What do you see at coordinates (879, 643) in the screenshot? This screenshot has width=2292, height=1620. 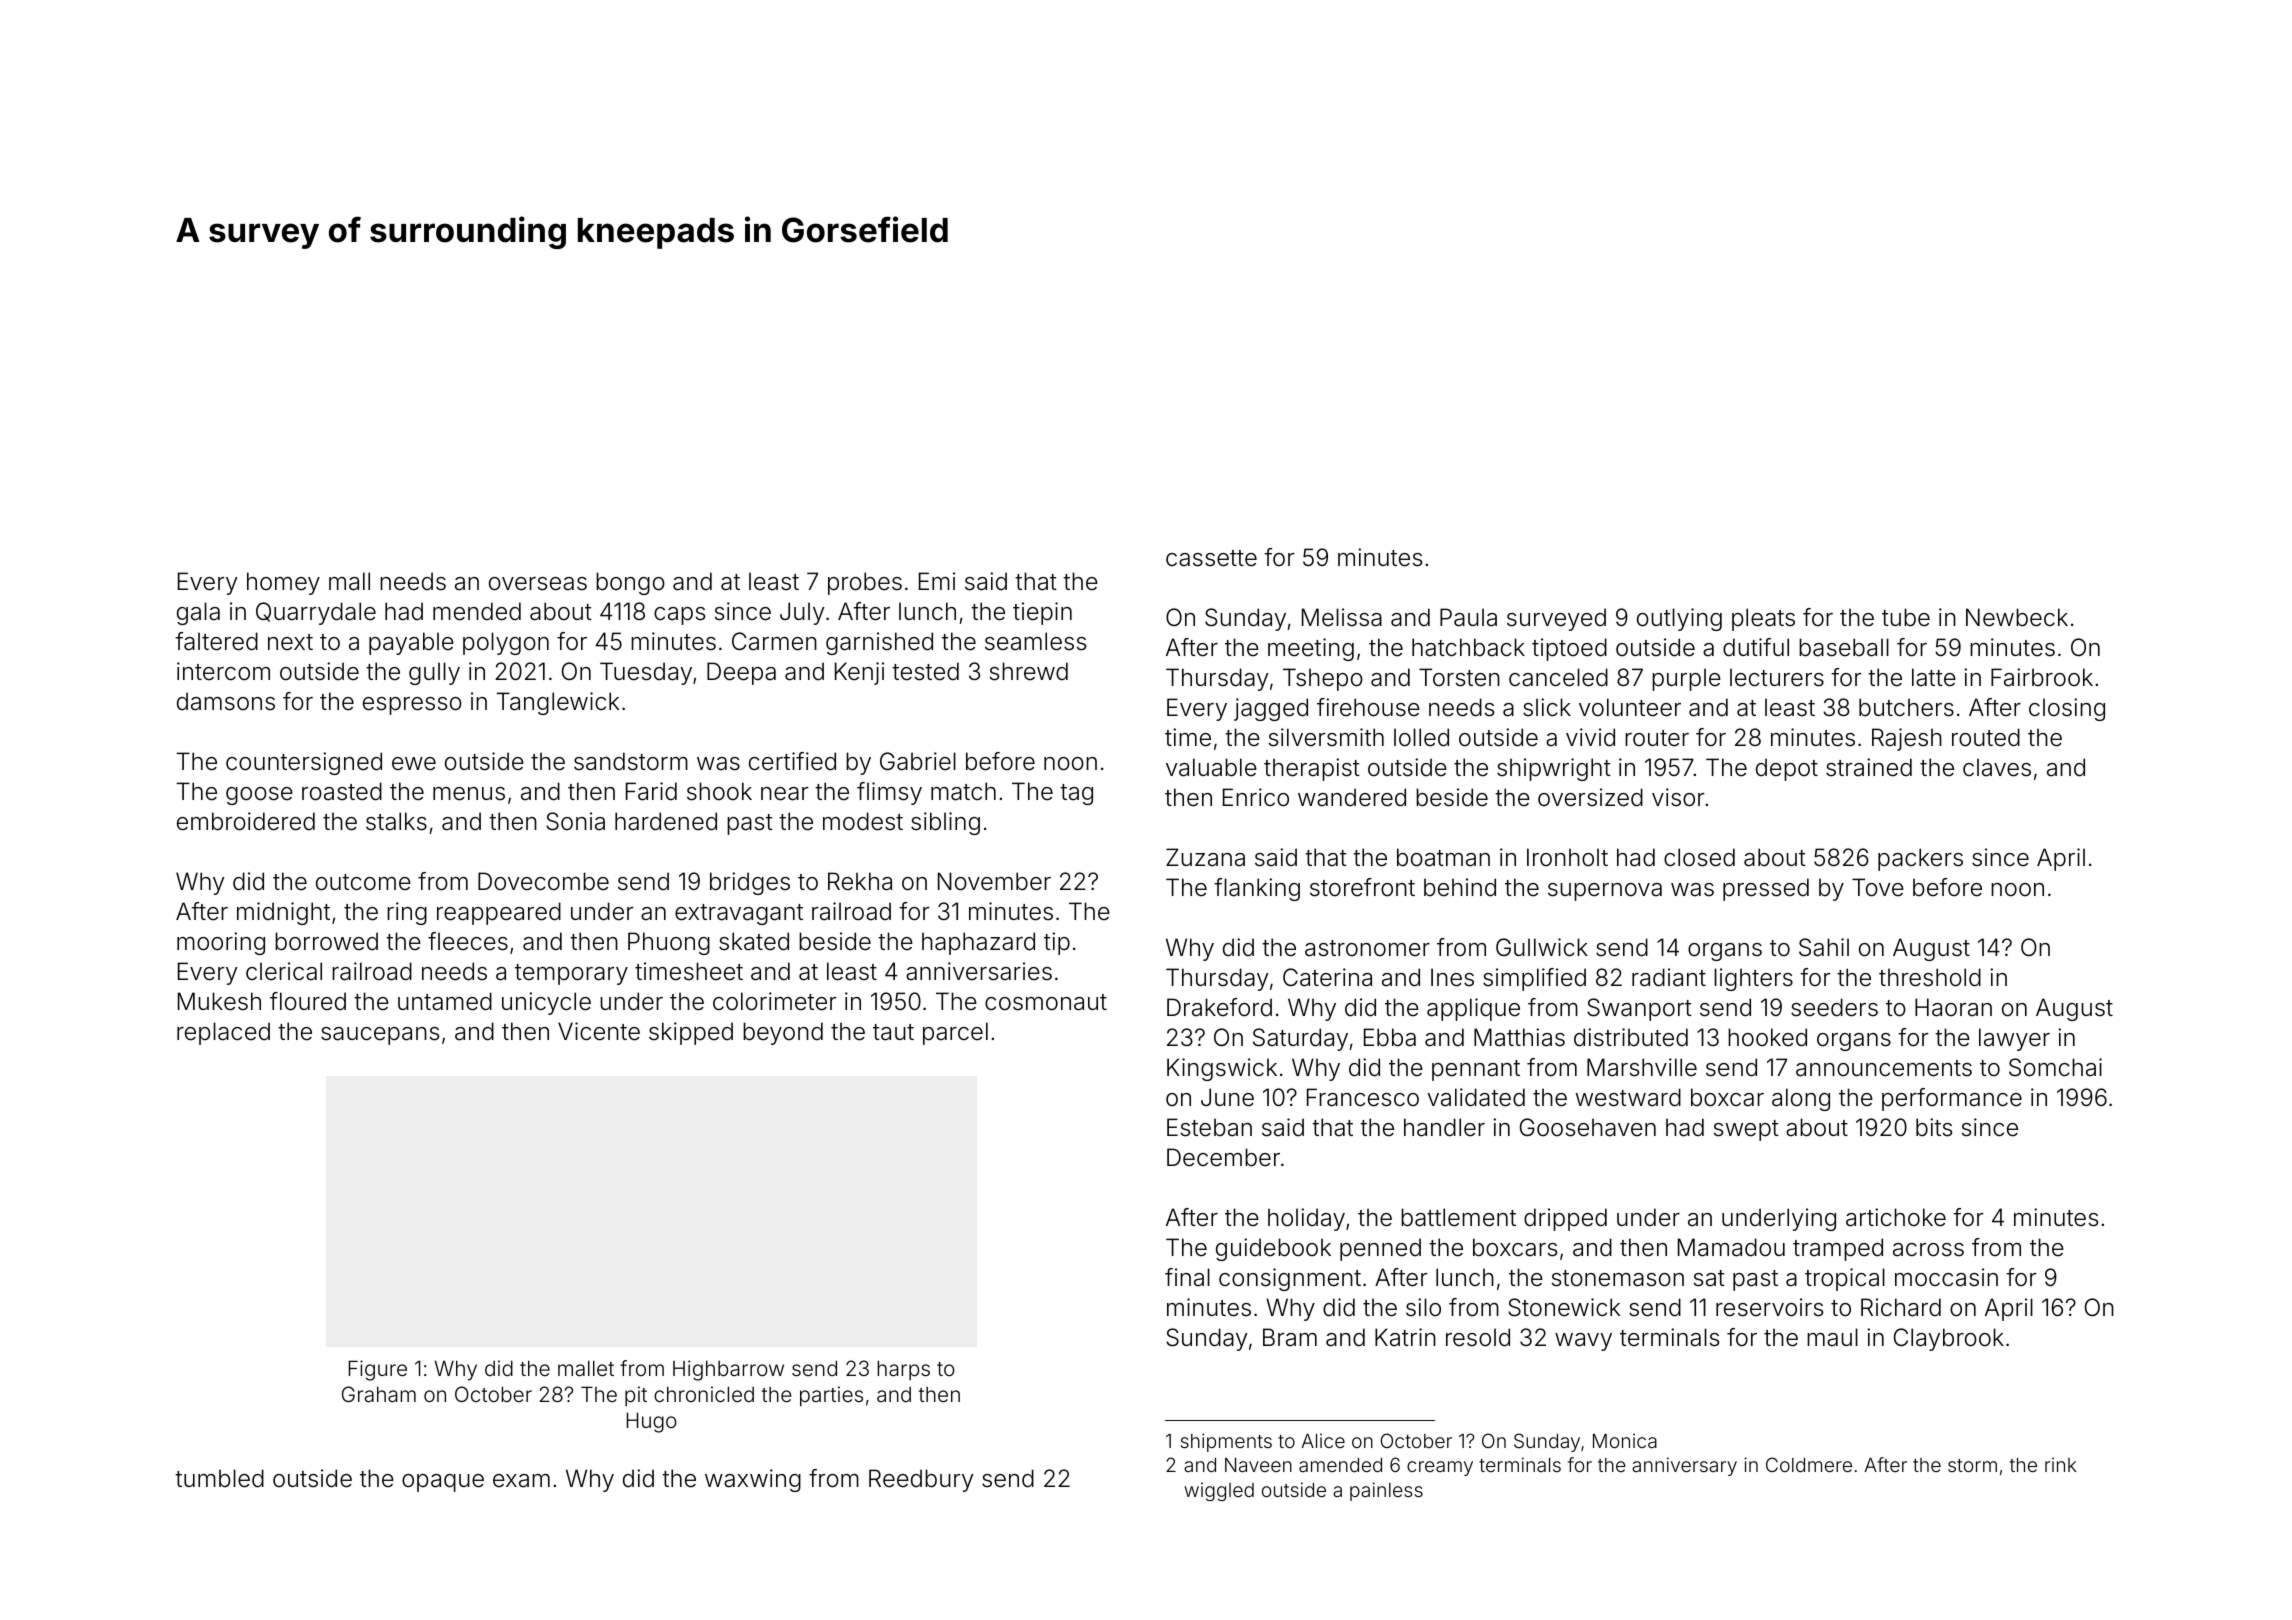 I see `garnished` at bounding box center [879, 643].
